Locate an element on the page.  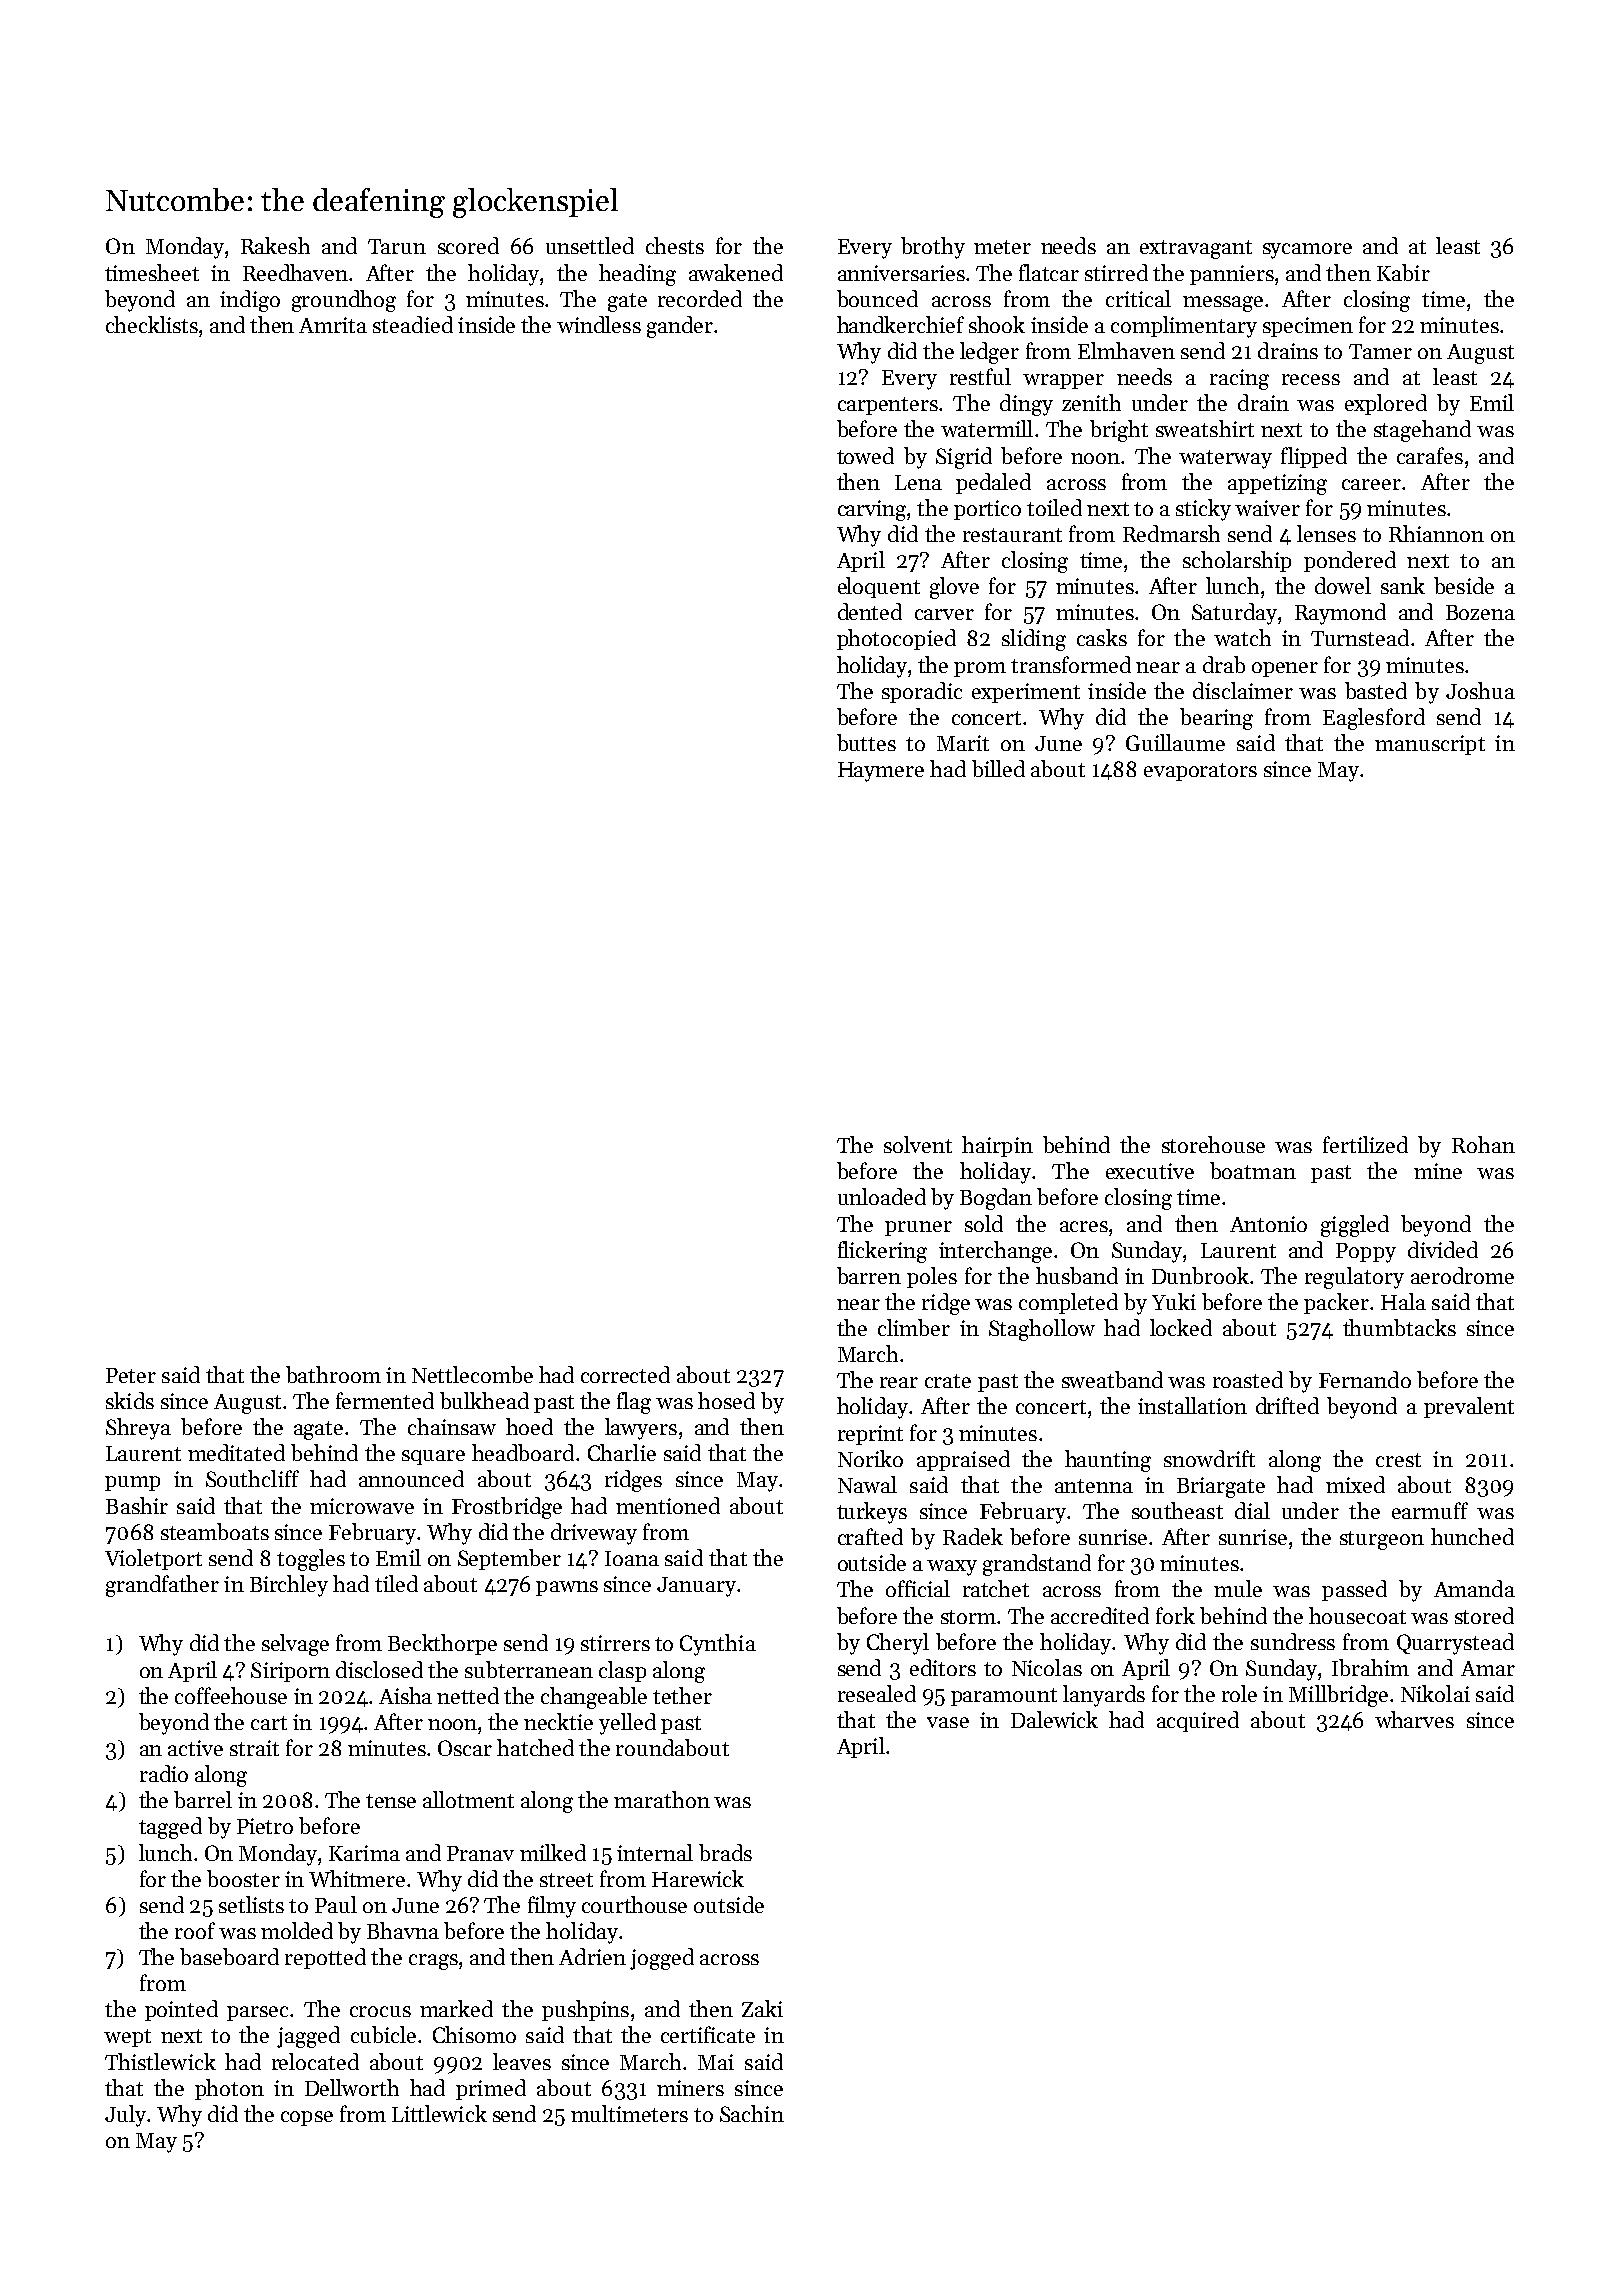
roof is located at coordinates (195, 1930).
